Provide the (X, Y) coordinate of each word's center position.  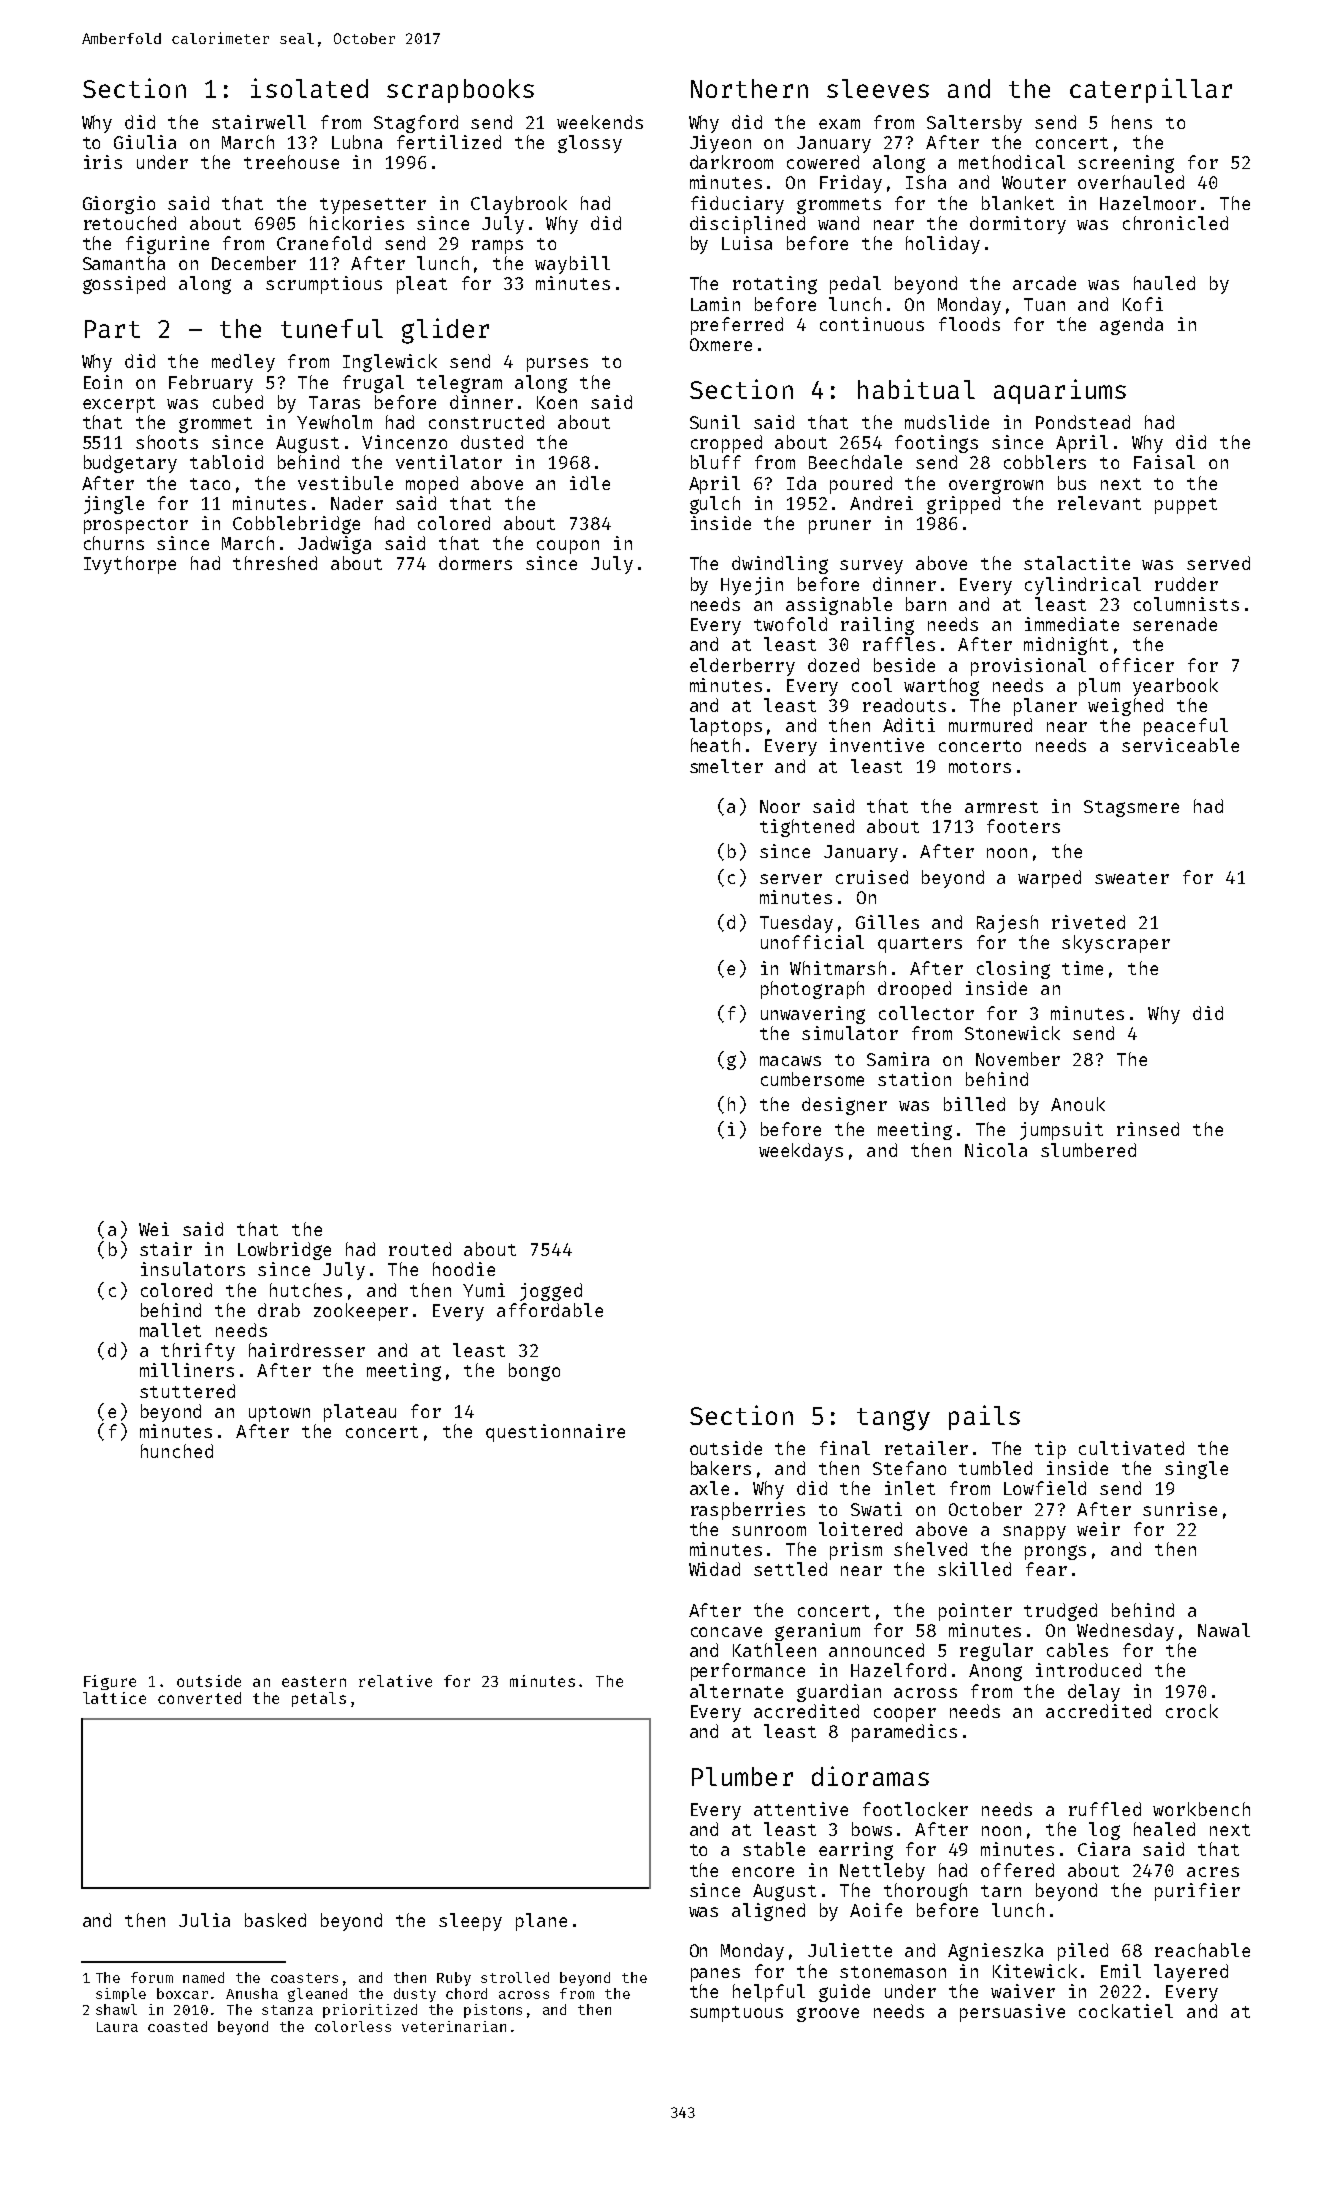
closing (1013, 970)
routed (420, 1249)
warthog (941, 687)
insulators (193, 1269)
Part (112, 329)
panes (715, 1975)
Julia (204, 1920)
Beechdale (855, 462)
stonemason (893, 1972)
